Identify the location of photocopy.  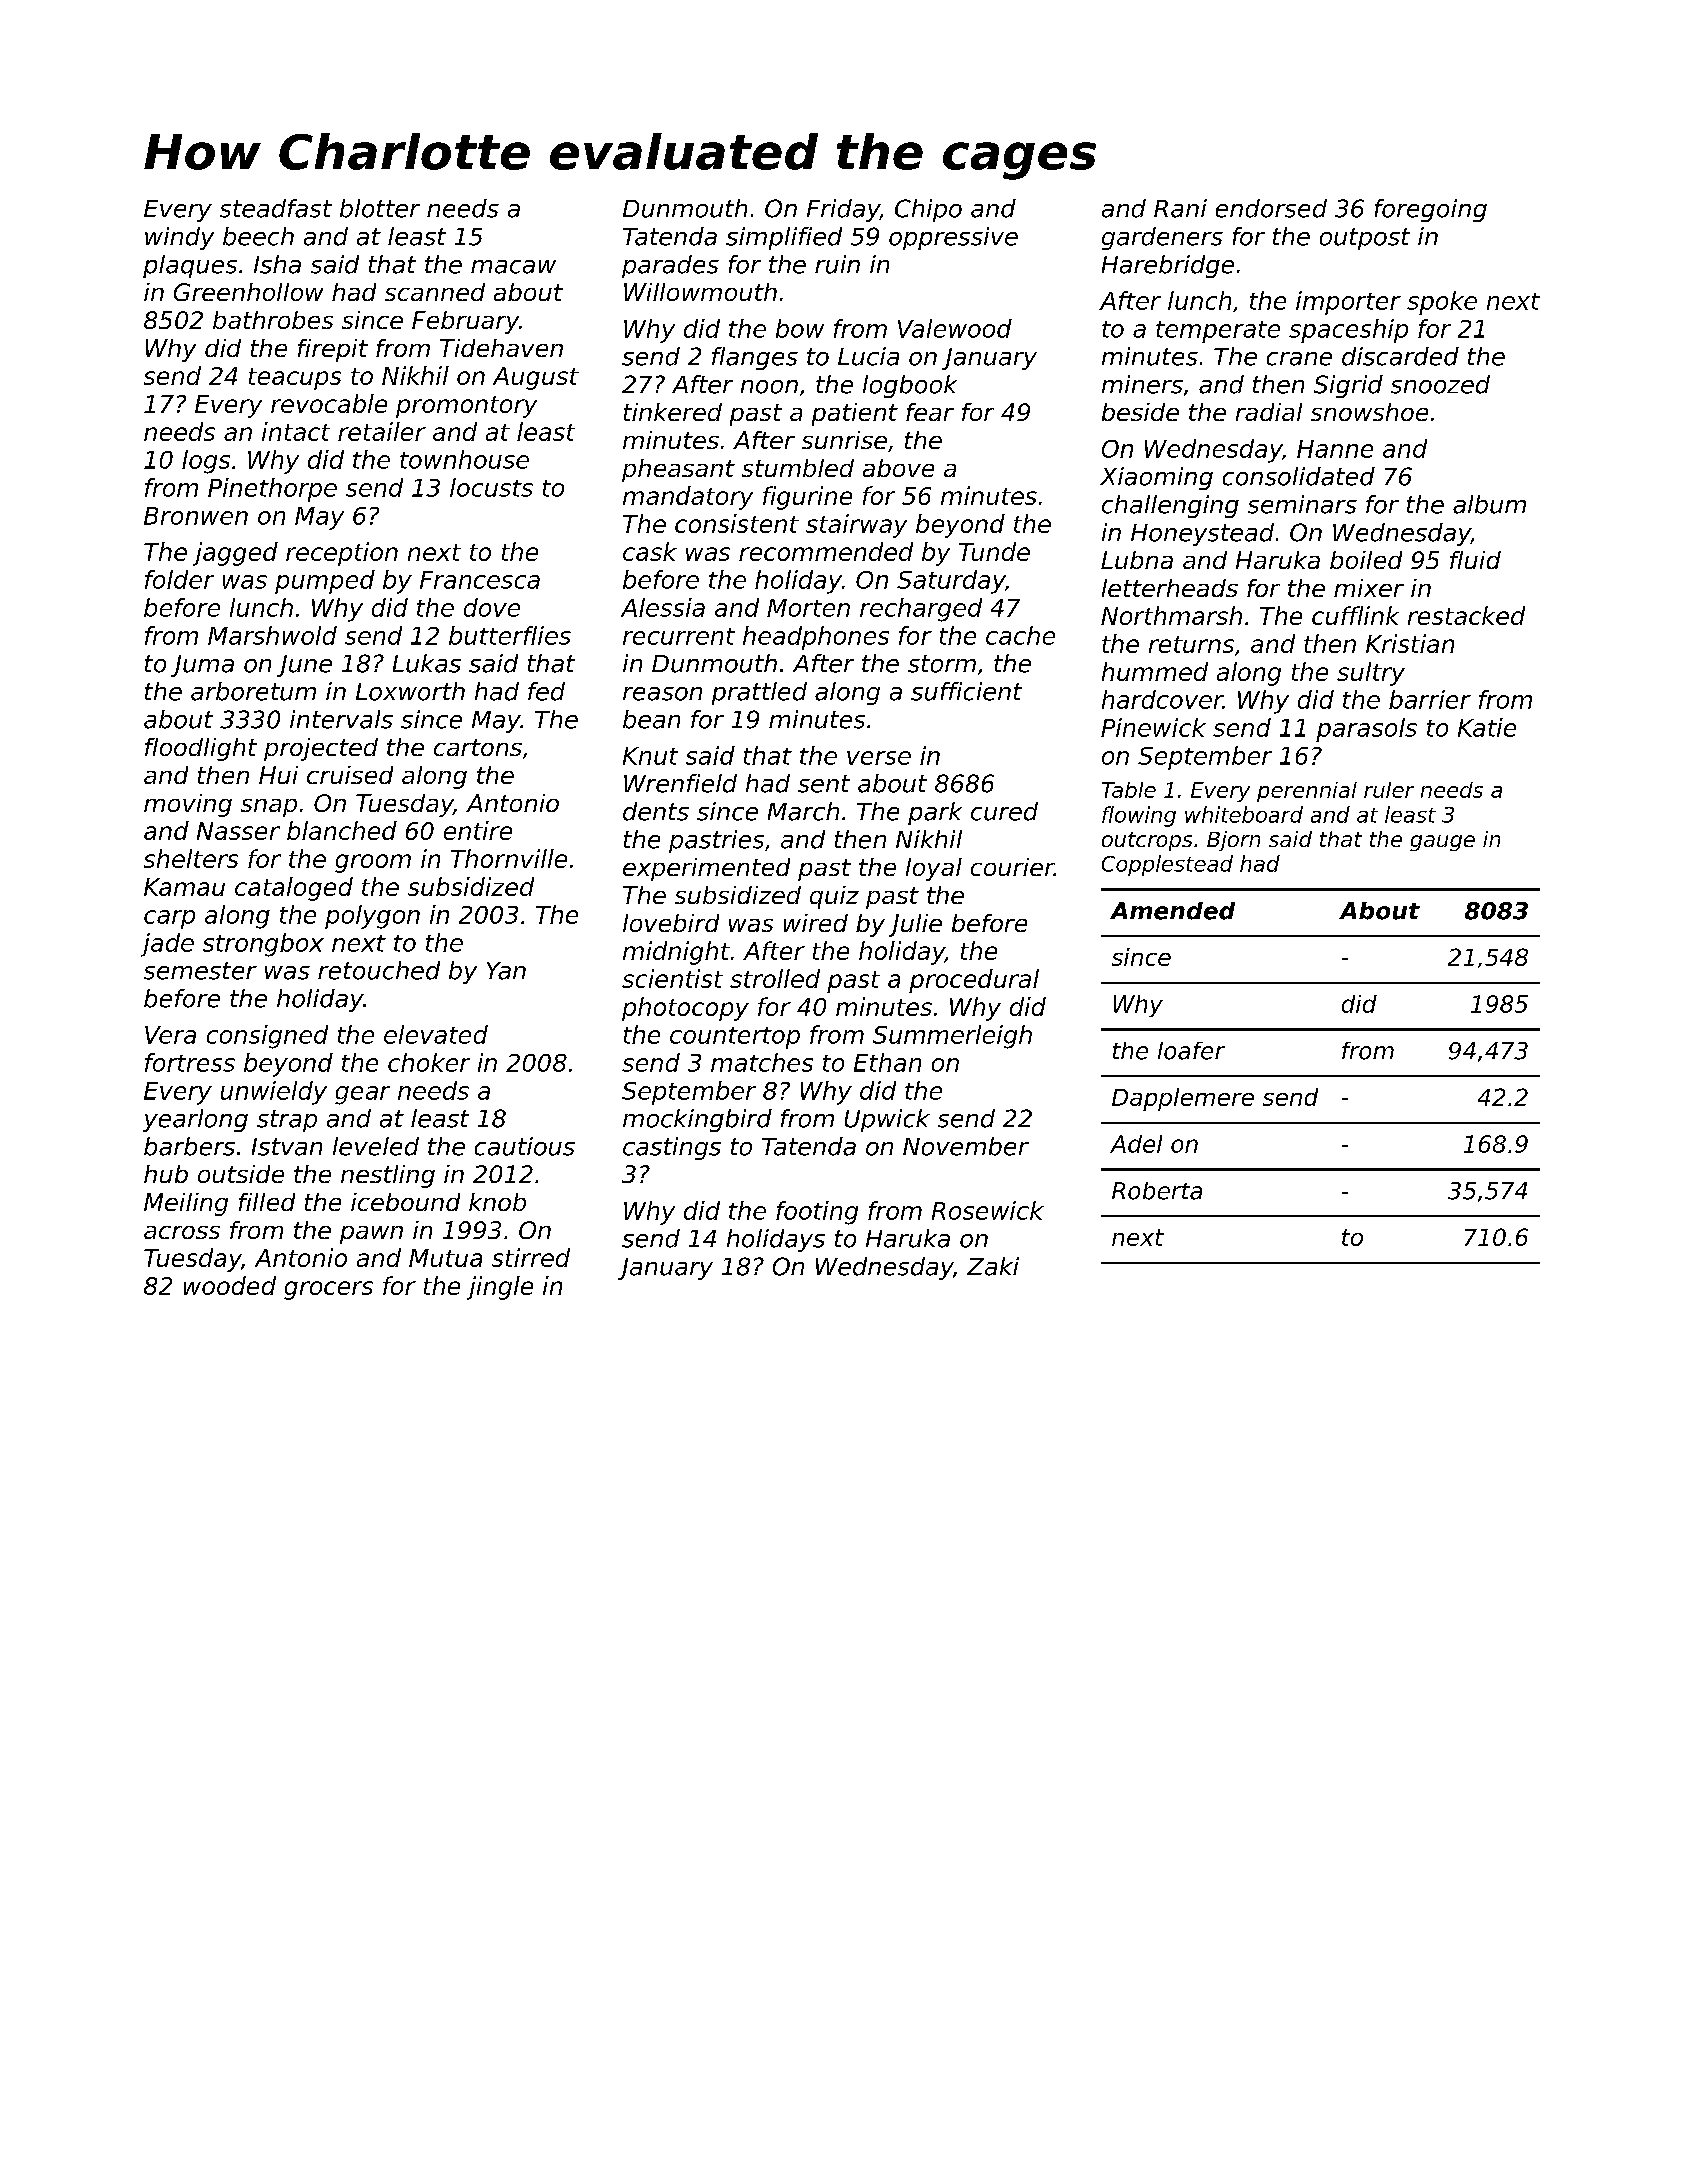
(685, 1009).
